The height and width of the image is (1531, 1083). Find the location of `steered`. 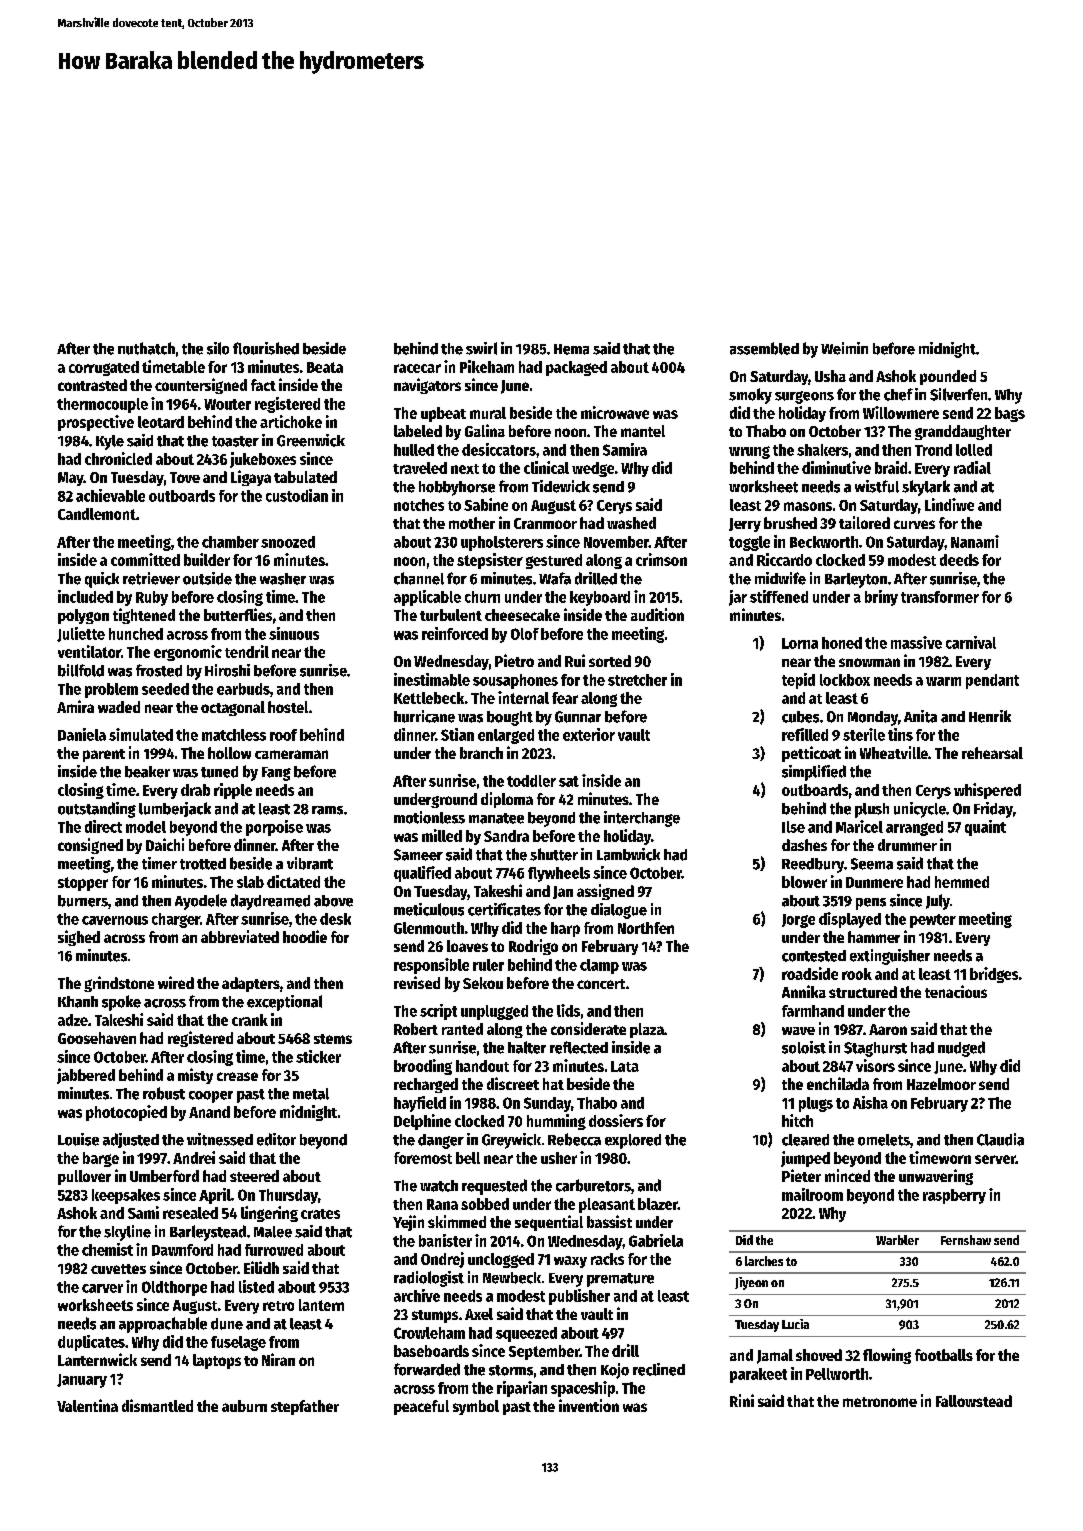

steered is located at coordinates (254, 1176).
